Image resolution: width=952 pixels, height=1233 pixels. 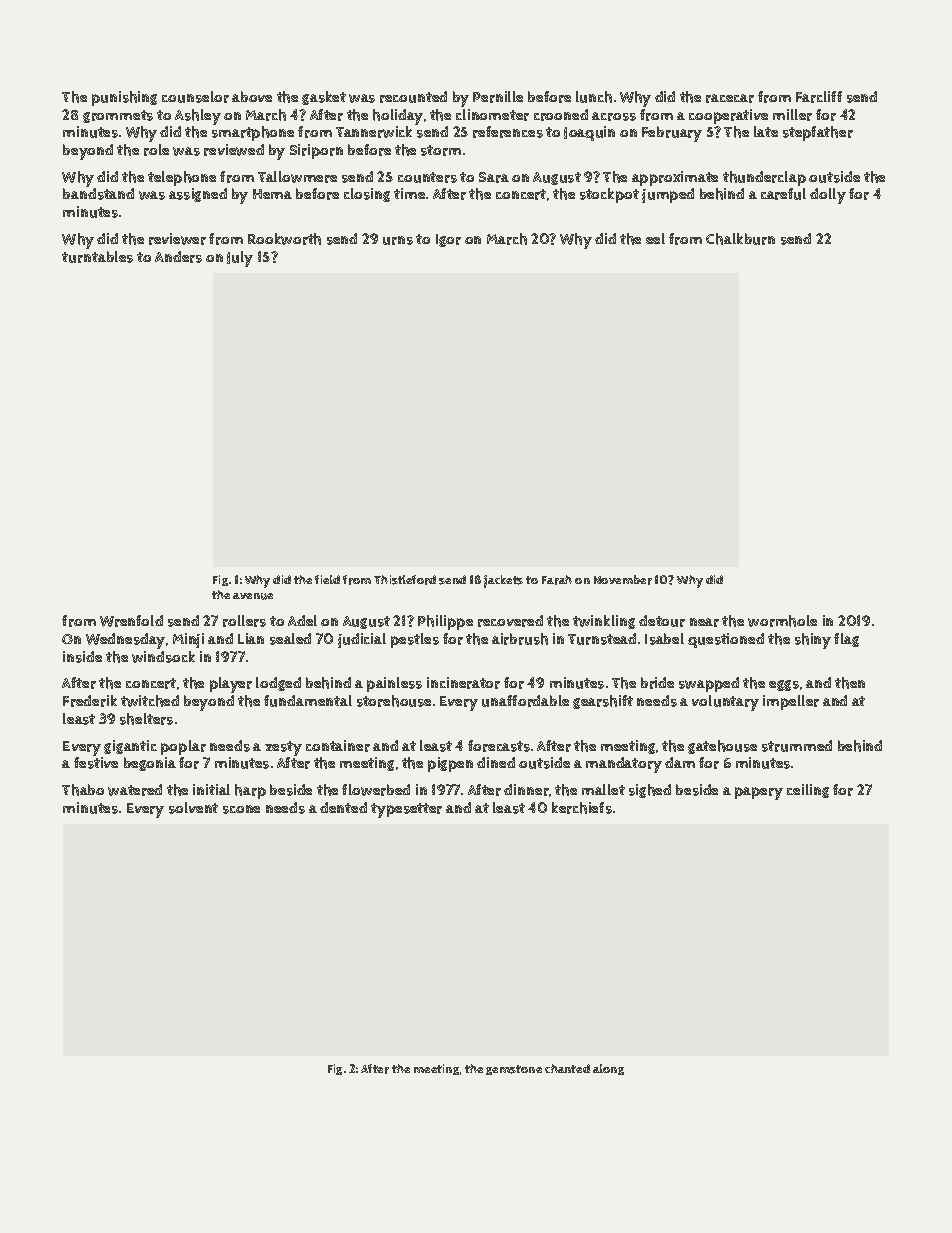 What do you see at coordinates (567, 1068) in the document?
I see `chanted` at bounding box center [567, 1068].
